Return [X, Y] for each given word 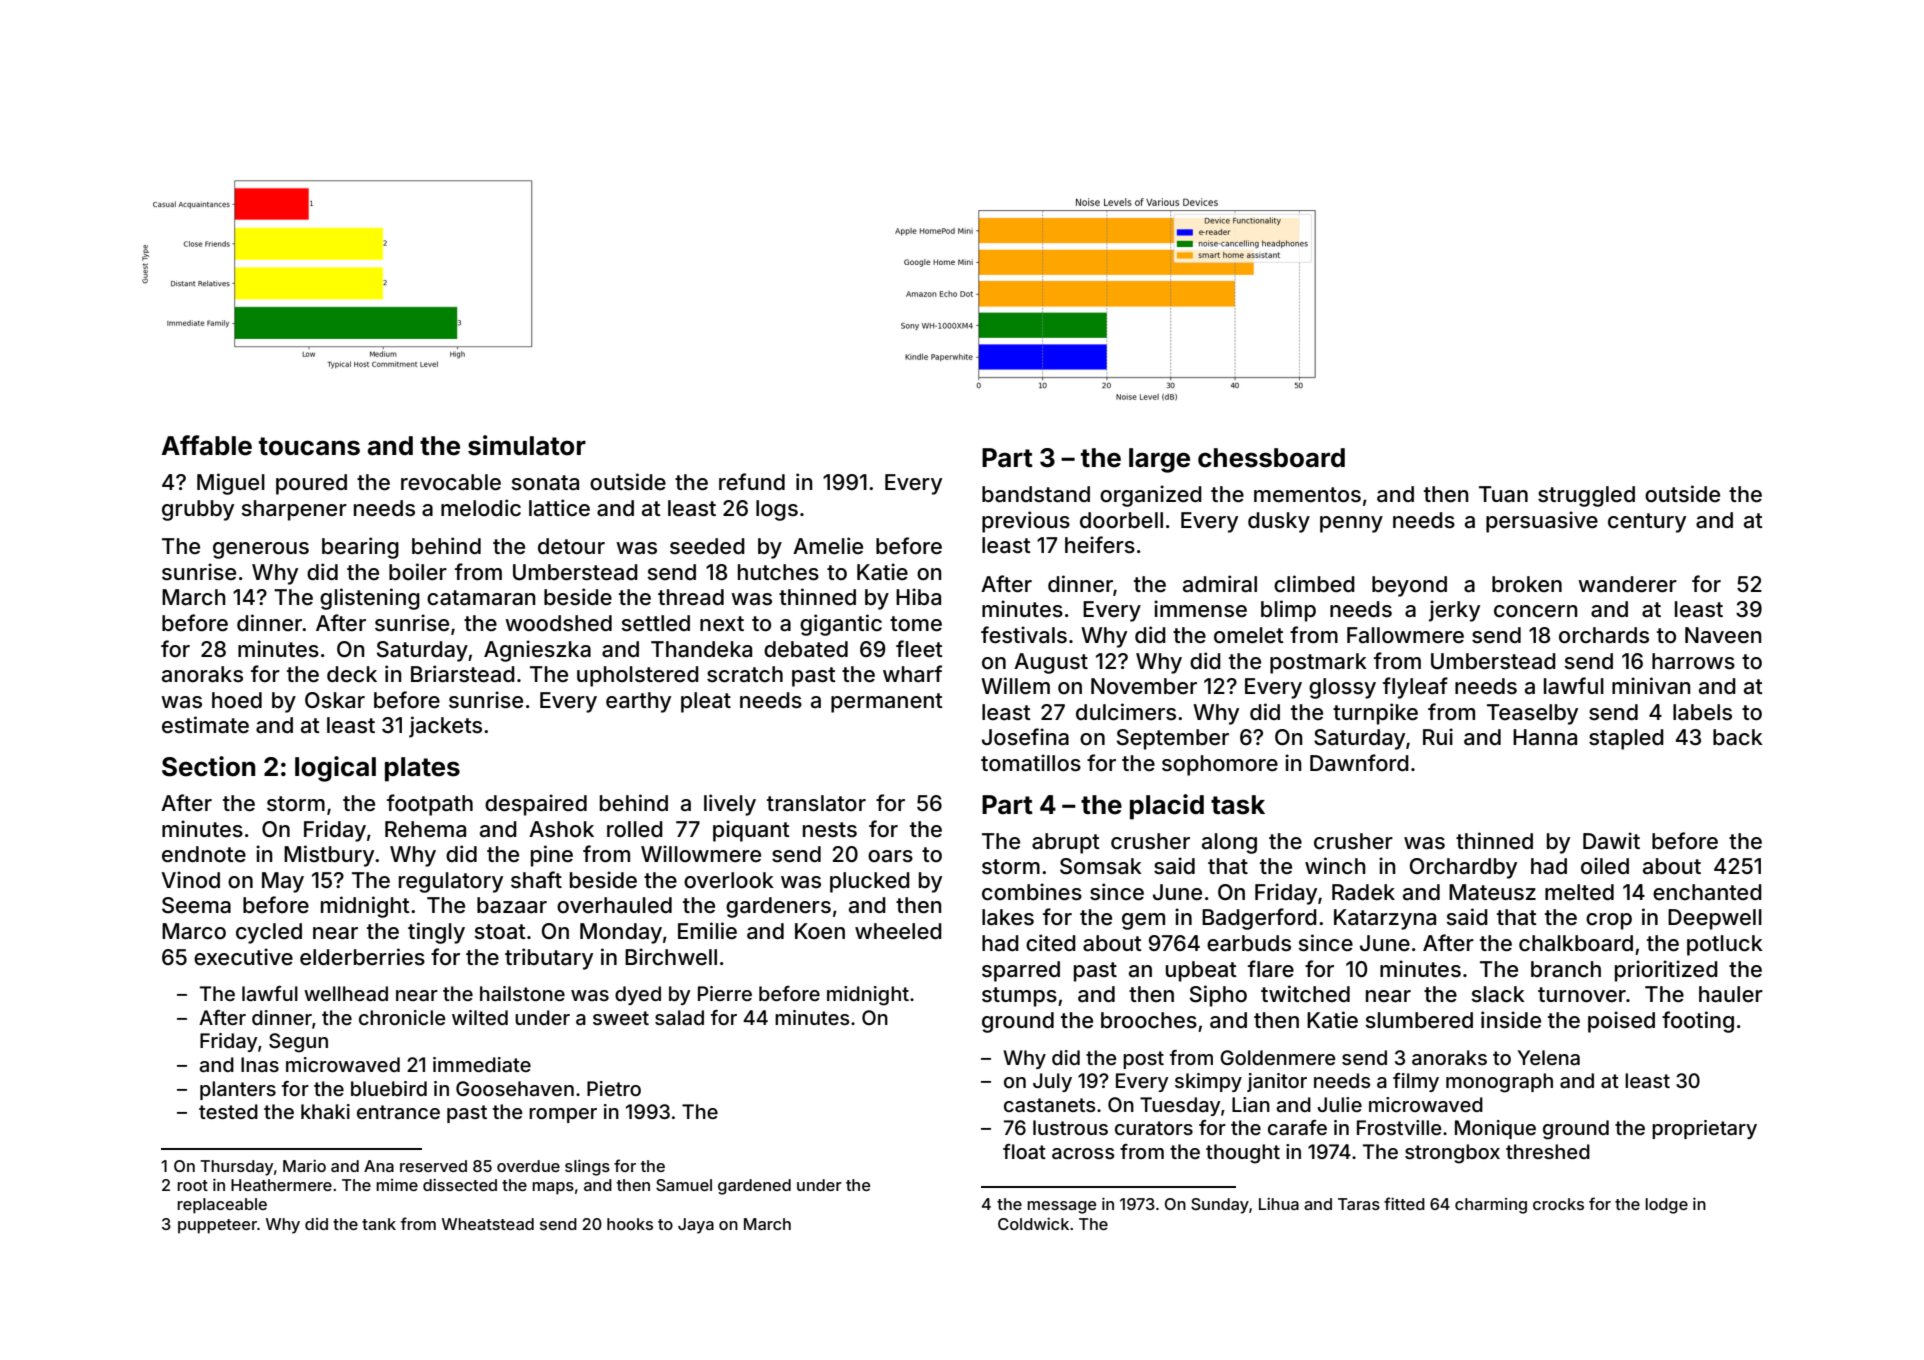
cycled [269, 933]
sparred [1021, 971]
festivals [1024, 635]
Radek [1363, 892]
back [1738, 737]
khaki [325, 1112]
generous [261, 550]
